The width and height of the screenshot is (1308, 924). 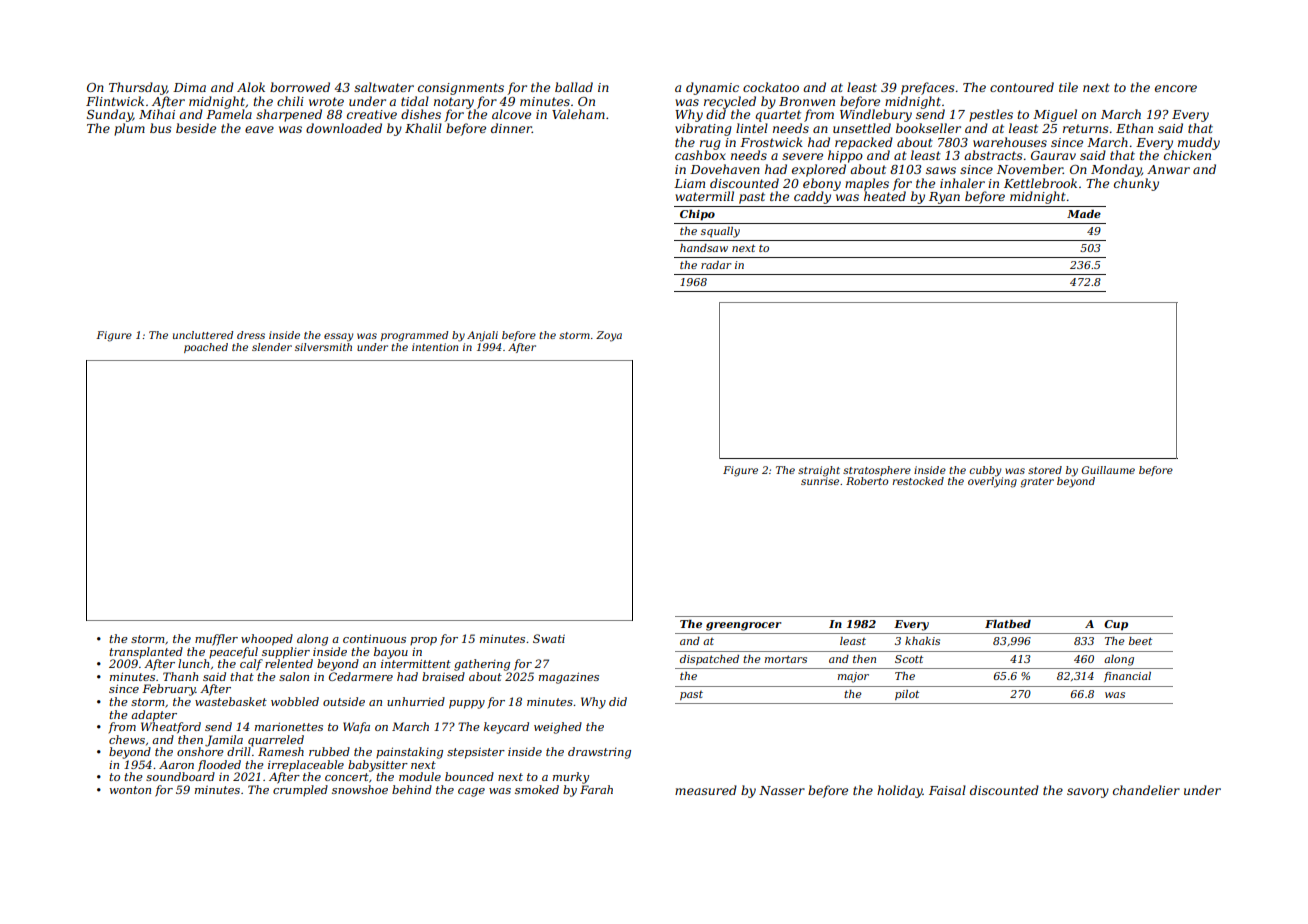 I want to click on chandelier, so click(x=1146, y=790).
